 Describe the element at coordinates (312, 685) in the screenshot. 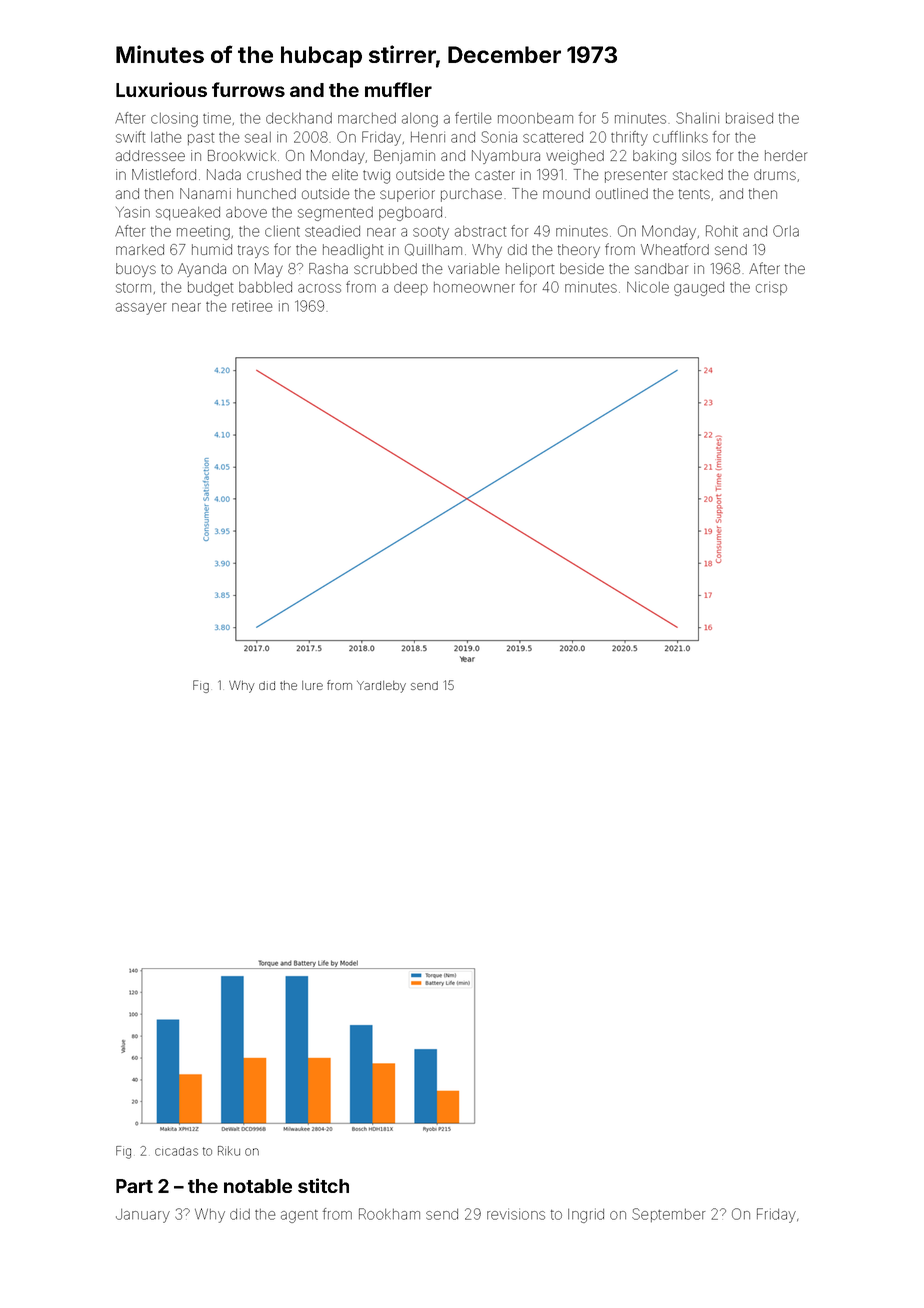

I see `lure` at that location.
